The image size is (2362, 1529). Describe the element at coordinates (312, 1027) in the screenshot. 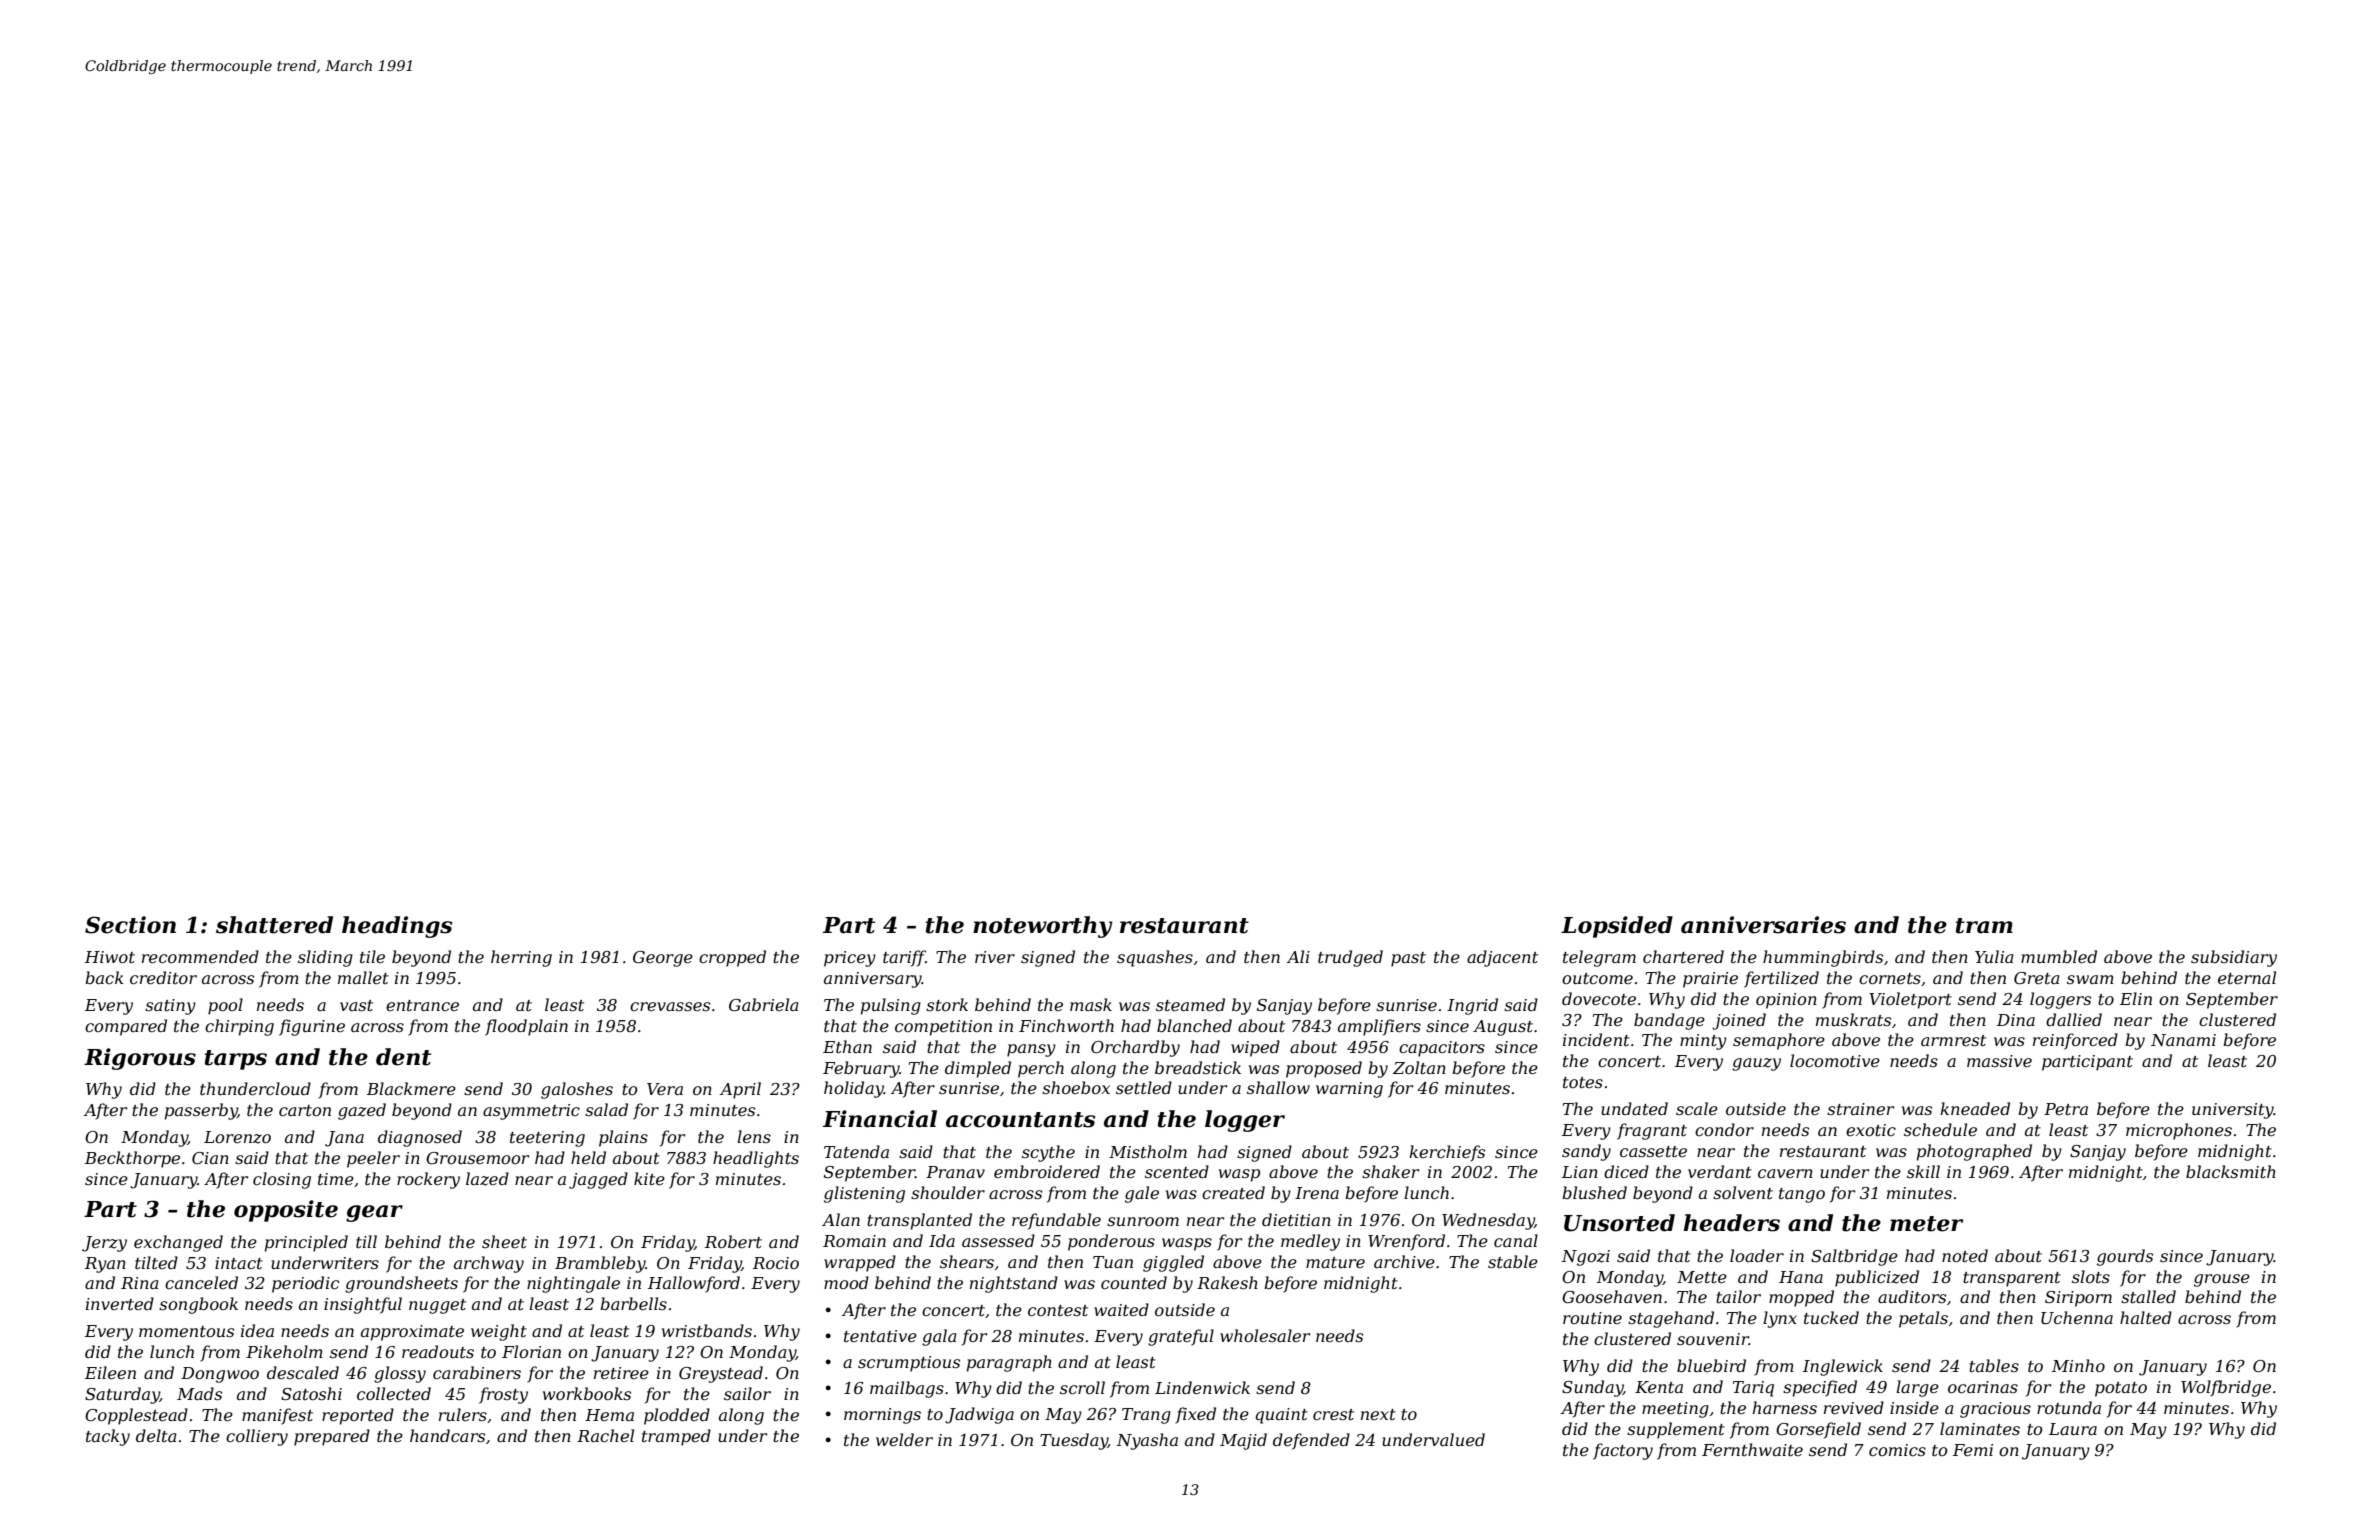

I see `figurine` at that location.
